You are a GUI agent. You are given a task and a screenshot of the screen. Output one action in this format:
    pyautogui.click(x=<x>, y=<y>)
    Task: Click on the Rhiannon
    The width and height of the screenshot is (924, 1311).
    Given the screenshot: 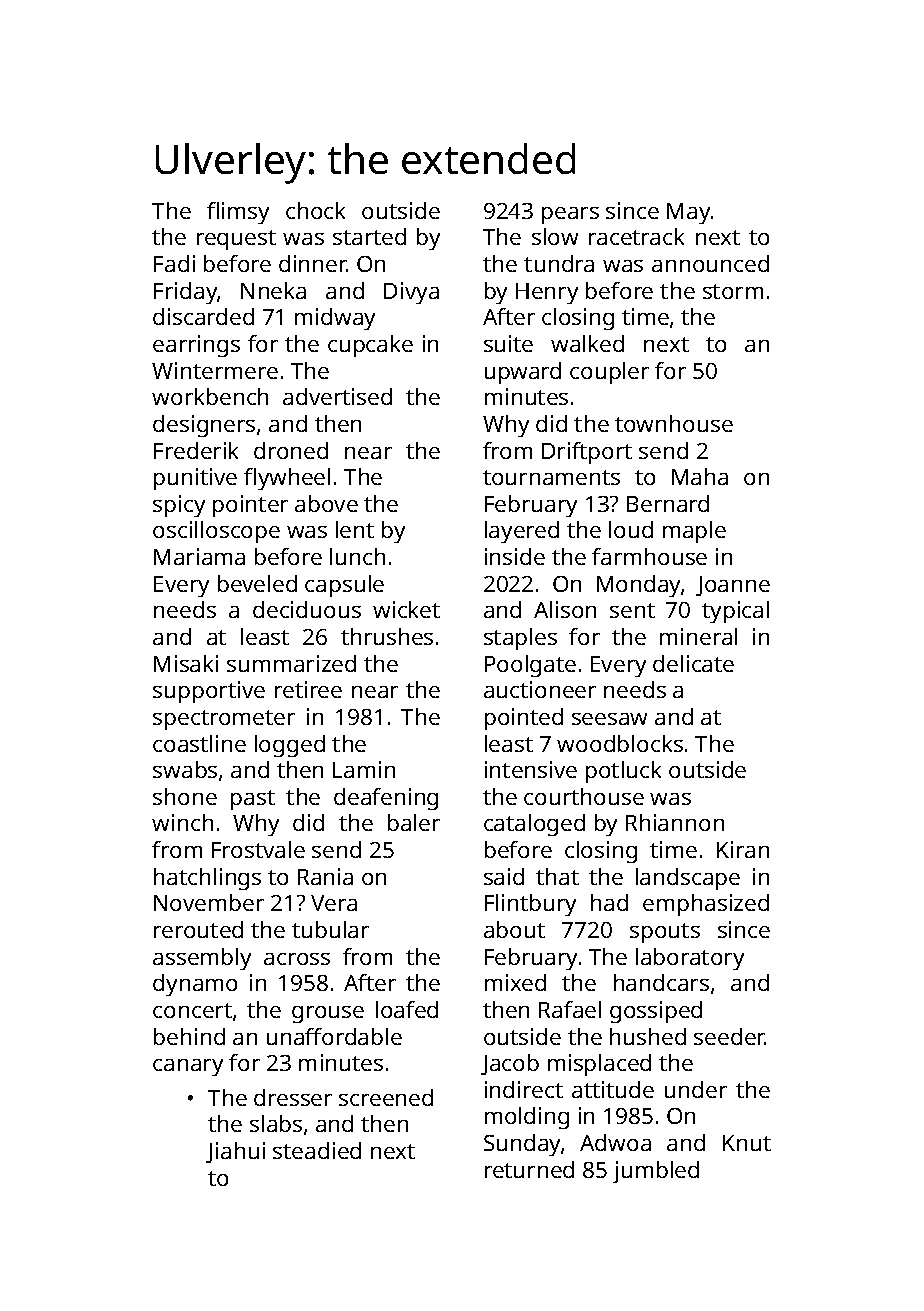 What is the action you would take?
    pyautogui.click(x=675, y=822)
